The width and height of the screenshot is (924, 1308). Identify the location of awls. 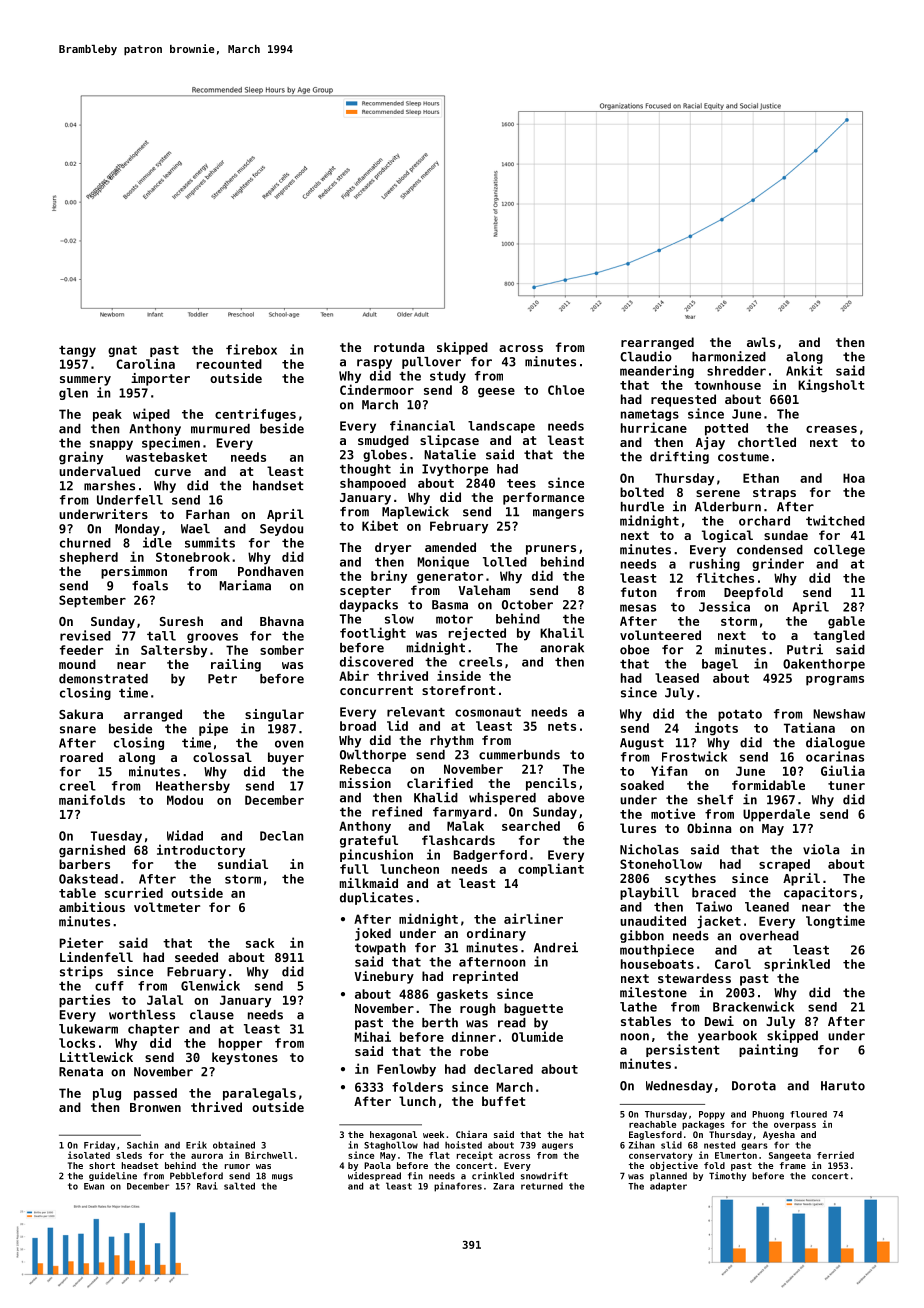
(761, 342).
